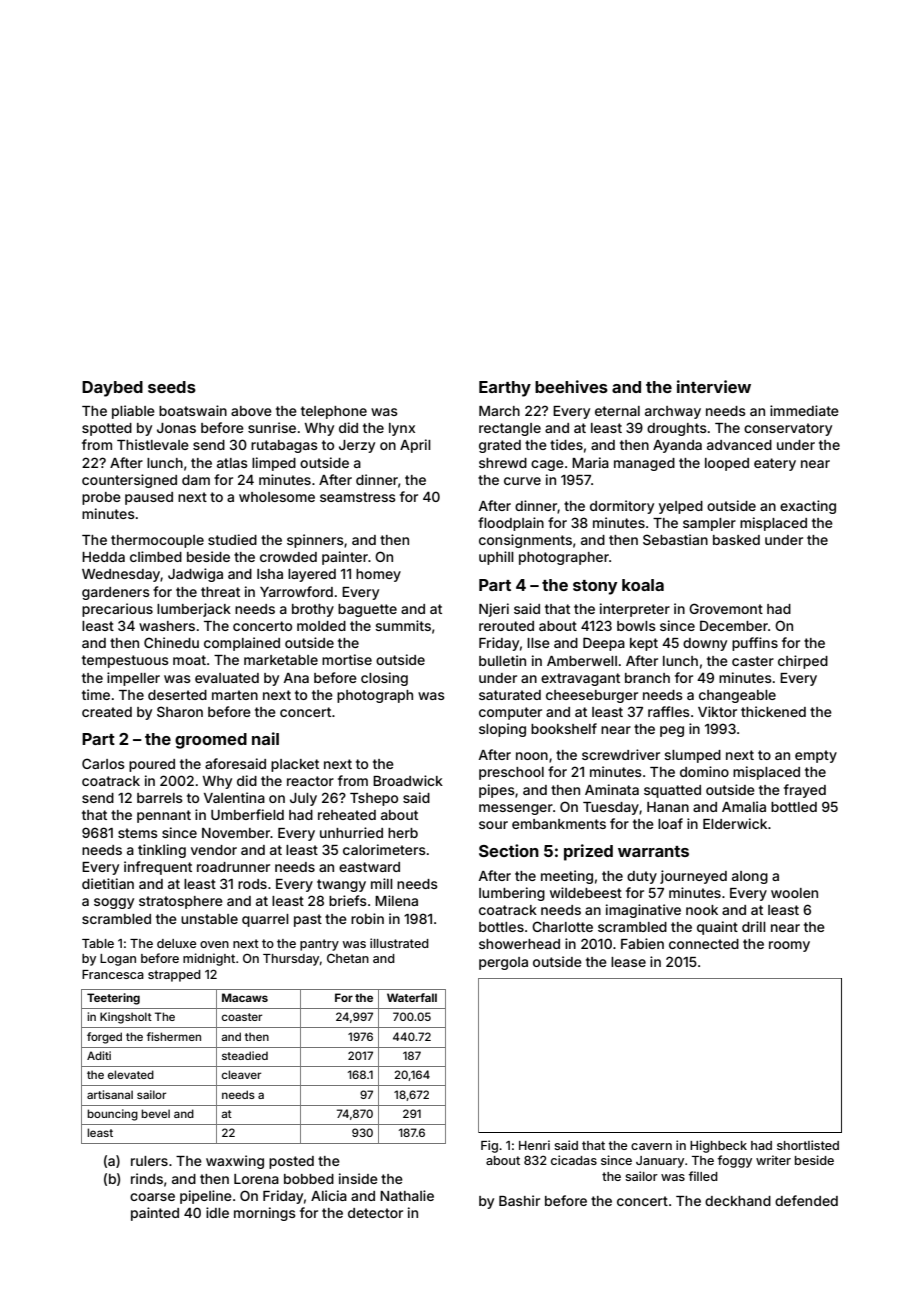  Describe the element at coordinates (794, 893) in the document. I see `woolen` at that location.
